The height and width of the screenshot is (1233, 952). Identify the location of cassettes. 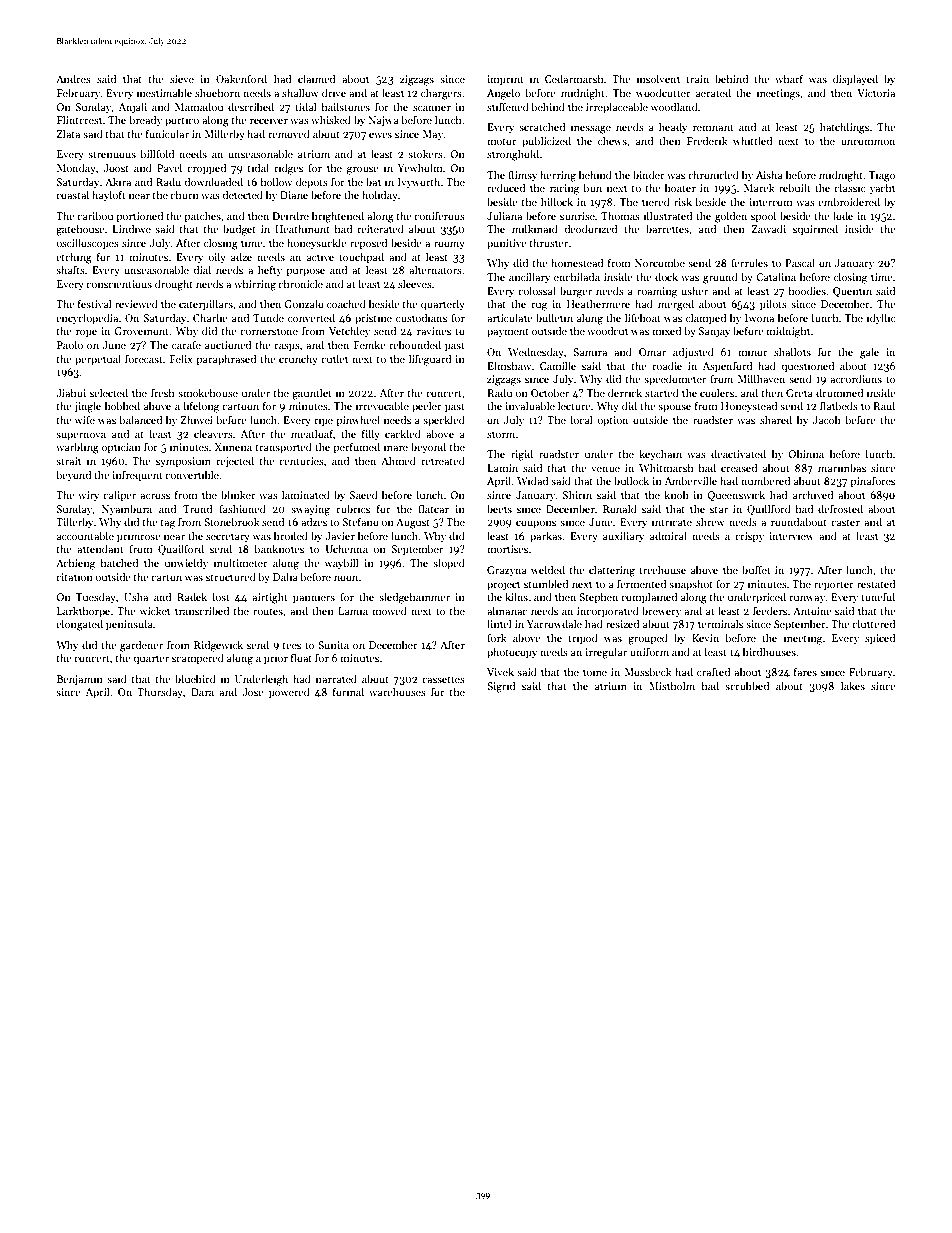
(443, 679).
